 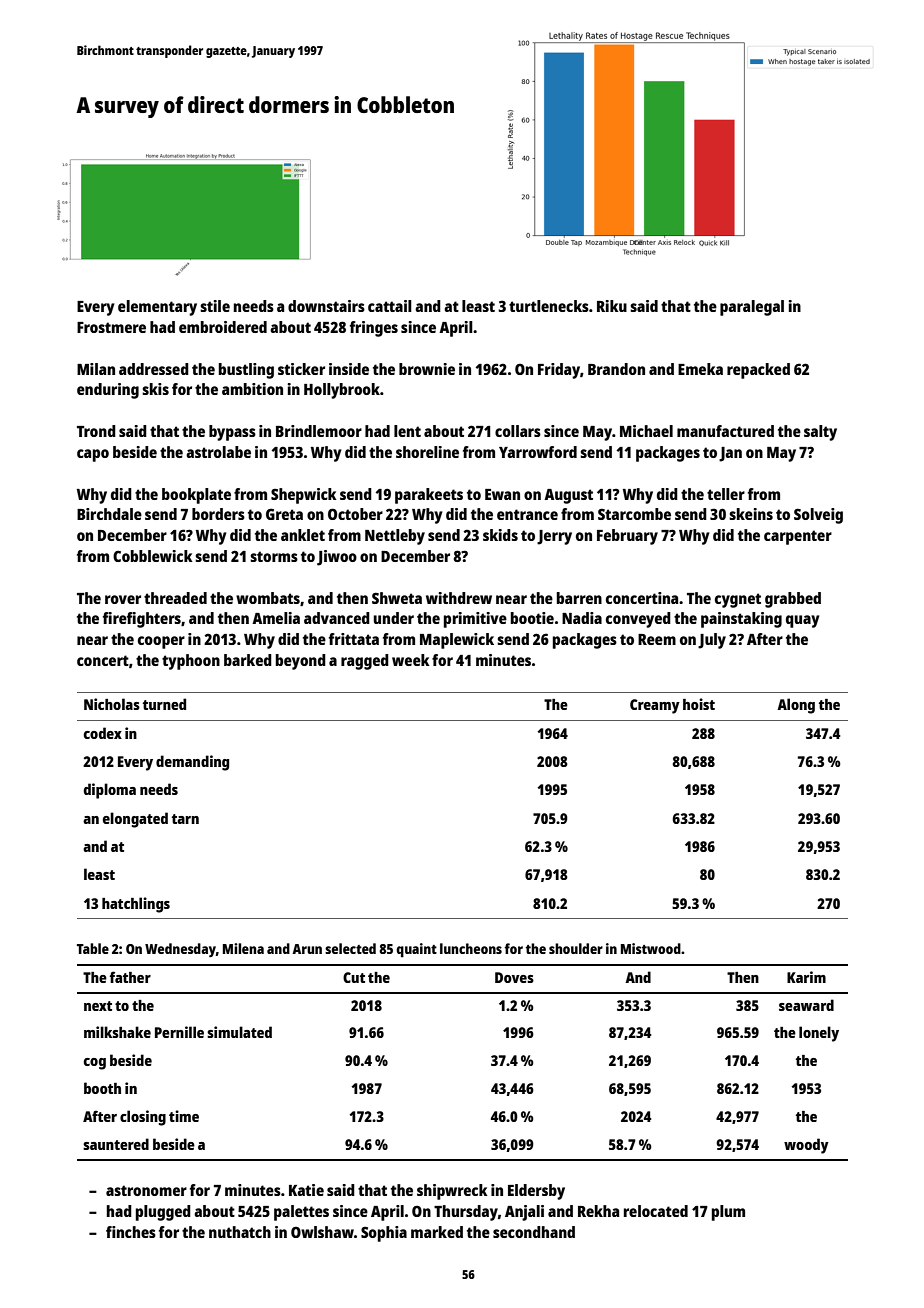 I want to click on Along, so click(x=796, y=706).
